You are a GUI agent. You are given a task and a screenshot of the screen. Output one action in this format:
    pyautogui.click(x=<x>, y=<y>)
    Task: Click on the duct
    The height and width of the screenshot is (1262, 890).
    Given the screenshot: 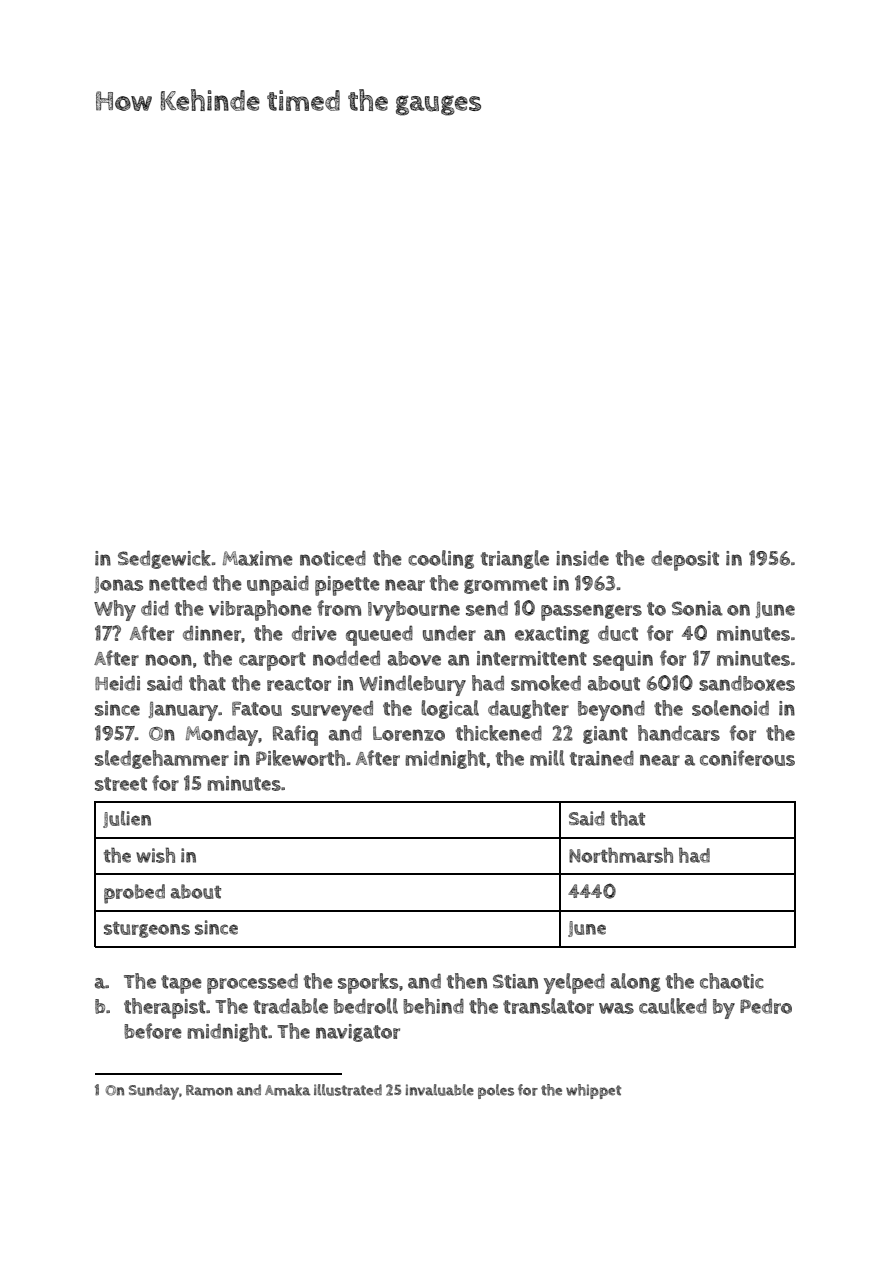 What is the action you would take?
    pyautogui.click(x=618, y=633)
